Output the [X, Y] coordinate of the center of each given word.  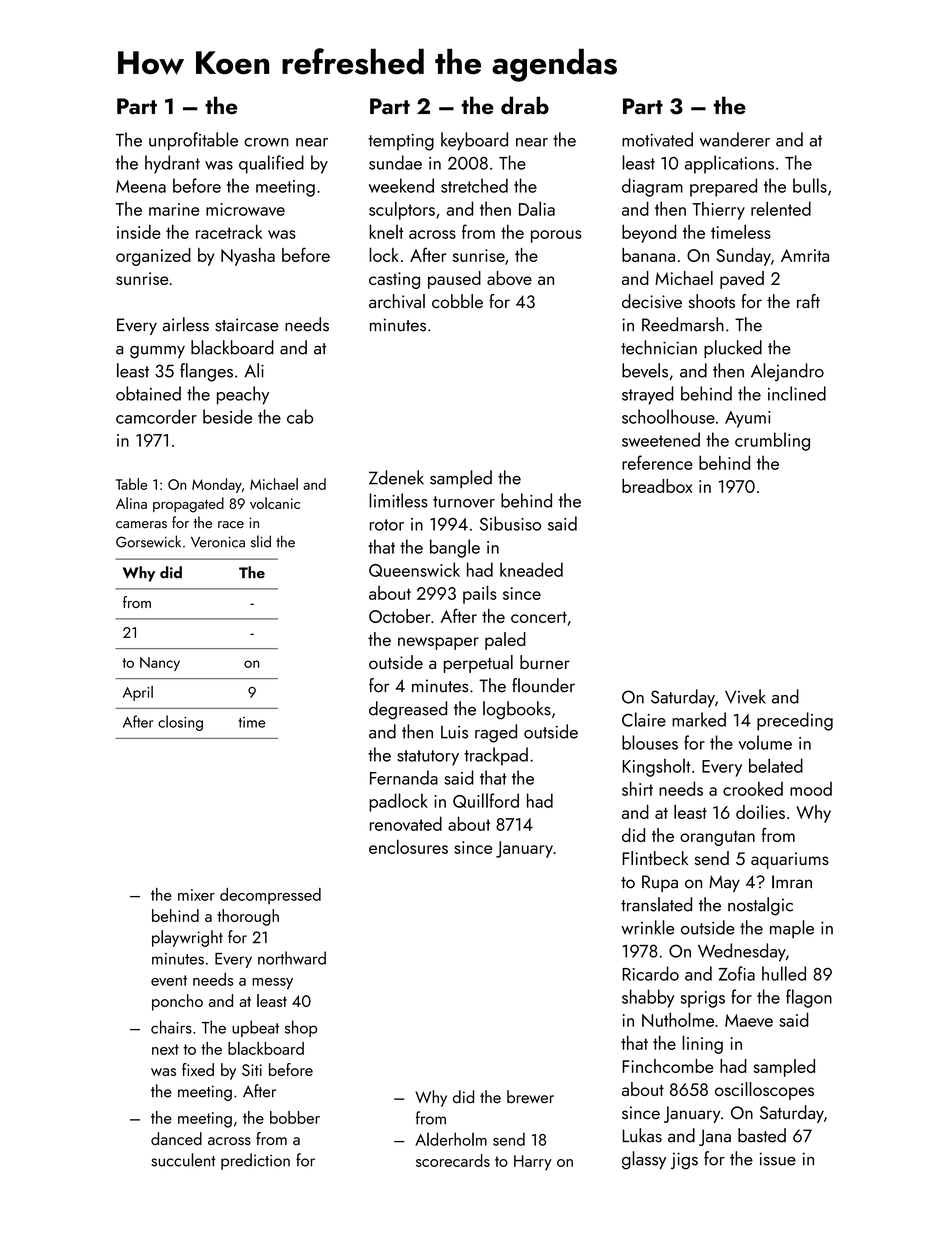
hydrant [172, 164]
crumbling [772, 441]
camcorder [156, 416]
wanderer [735, 139]
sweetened [661, 439]
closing [180, 723]
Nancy [160, 664]
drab [525, 105]
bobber [295, 1117]
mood [811, 789]
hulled [784, 973]
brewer [530, 1097]
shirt [637, 788]
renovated [406, 823]
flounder [543, 685]
